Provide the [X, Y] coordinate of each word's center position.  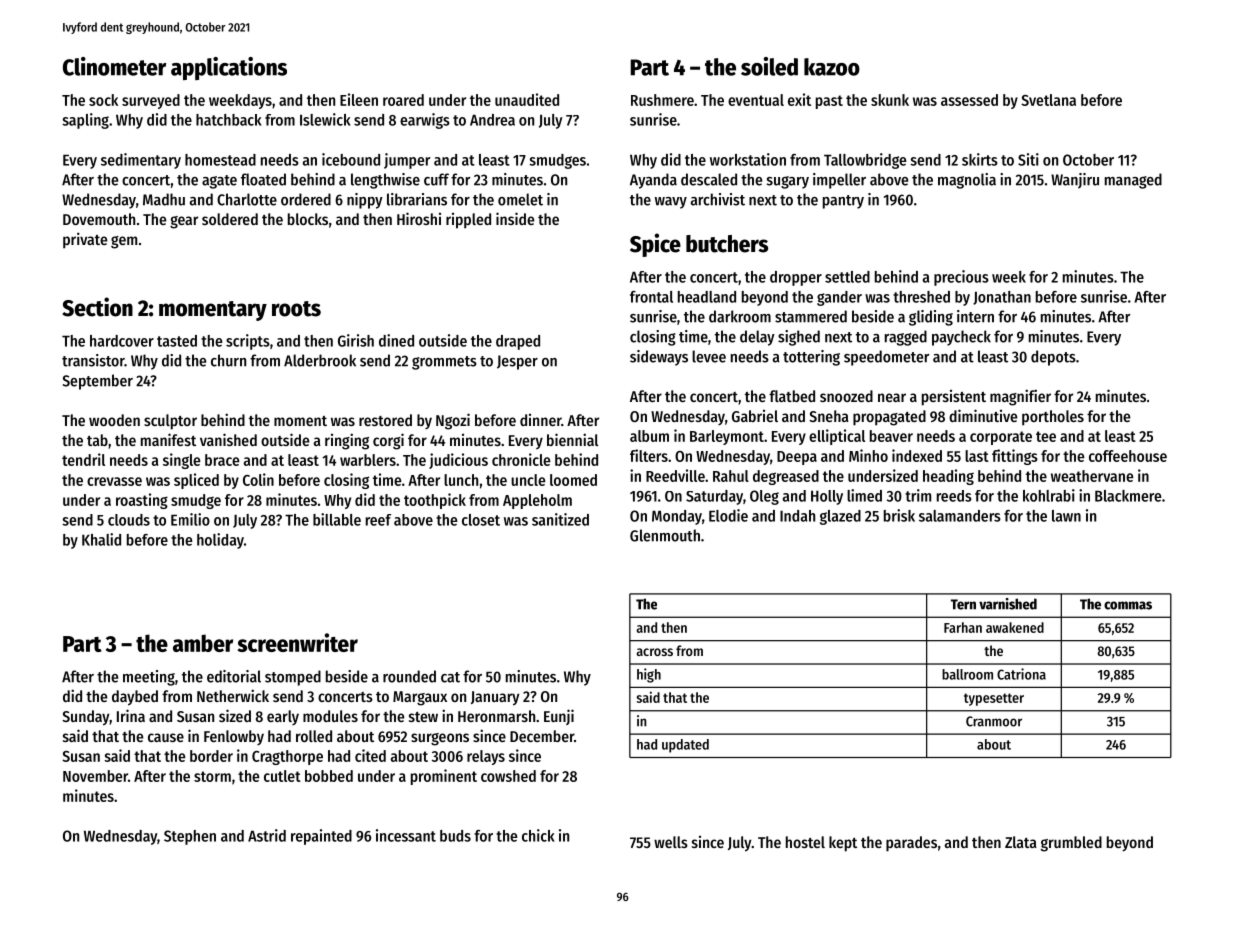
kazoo [832, 67]
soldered [230, 219]
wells [671, 842]
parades [911, 844]
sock [103, 100]
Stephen [190, 837]
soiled [769, 66]
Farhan [963, 627]
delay [757, 338]
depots [1053, 358]
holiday [220, 541]
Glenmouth [665, 535]
